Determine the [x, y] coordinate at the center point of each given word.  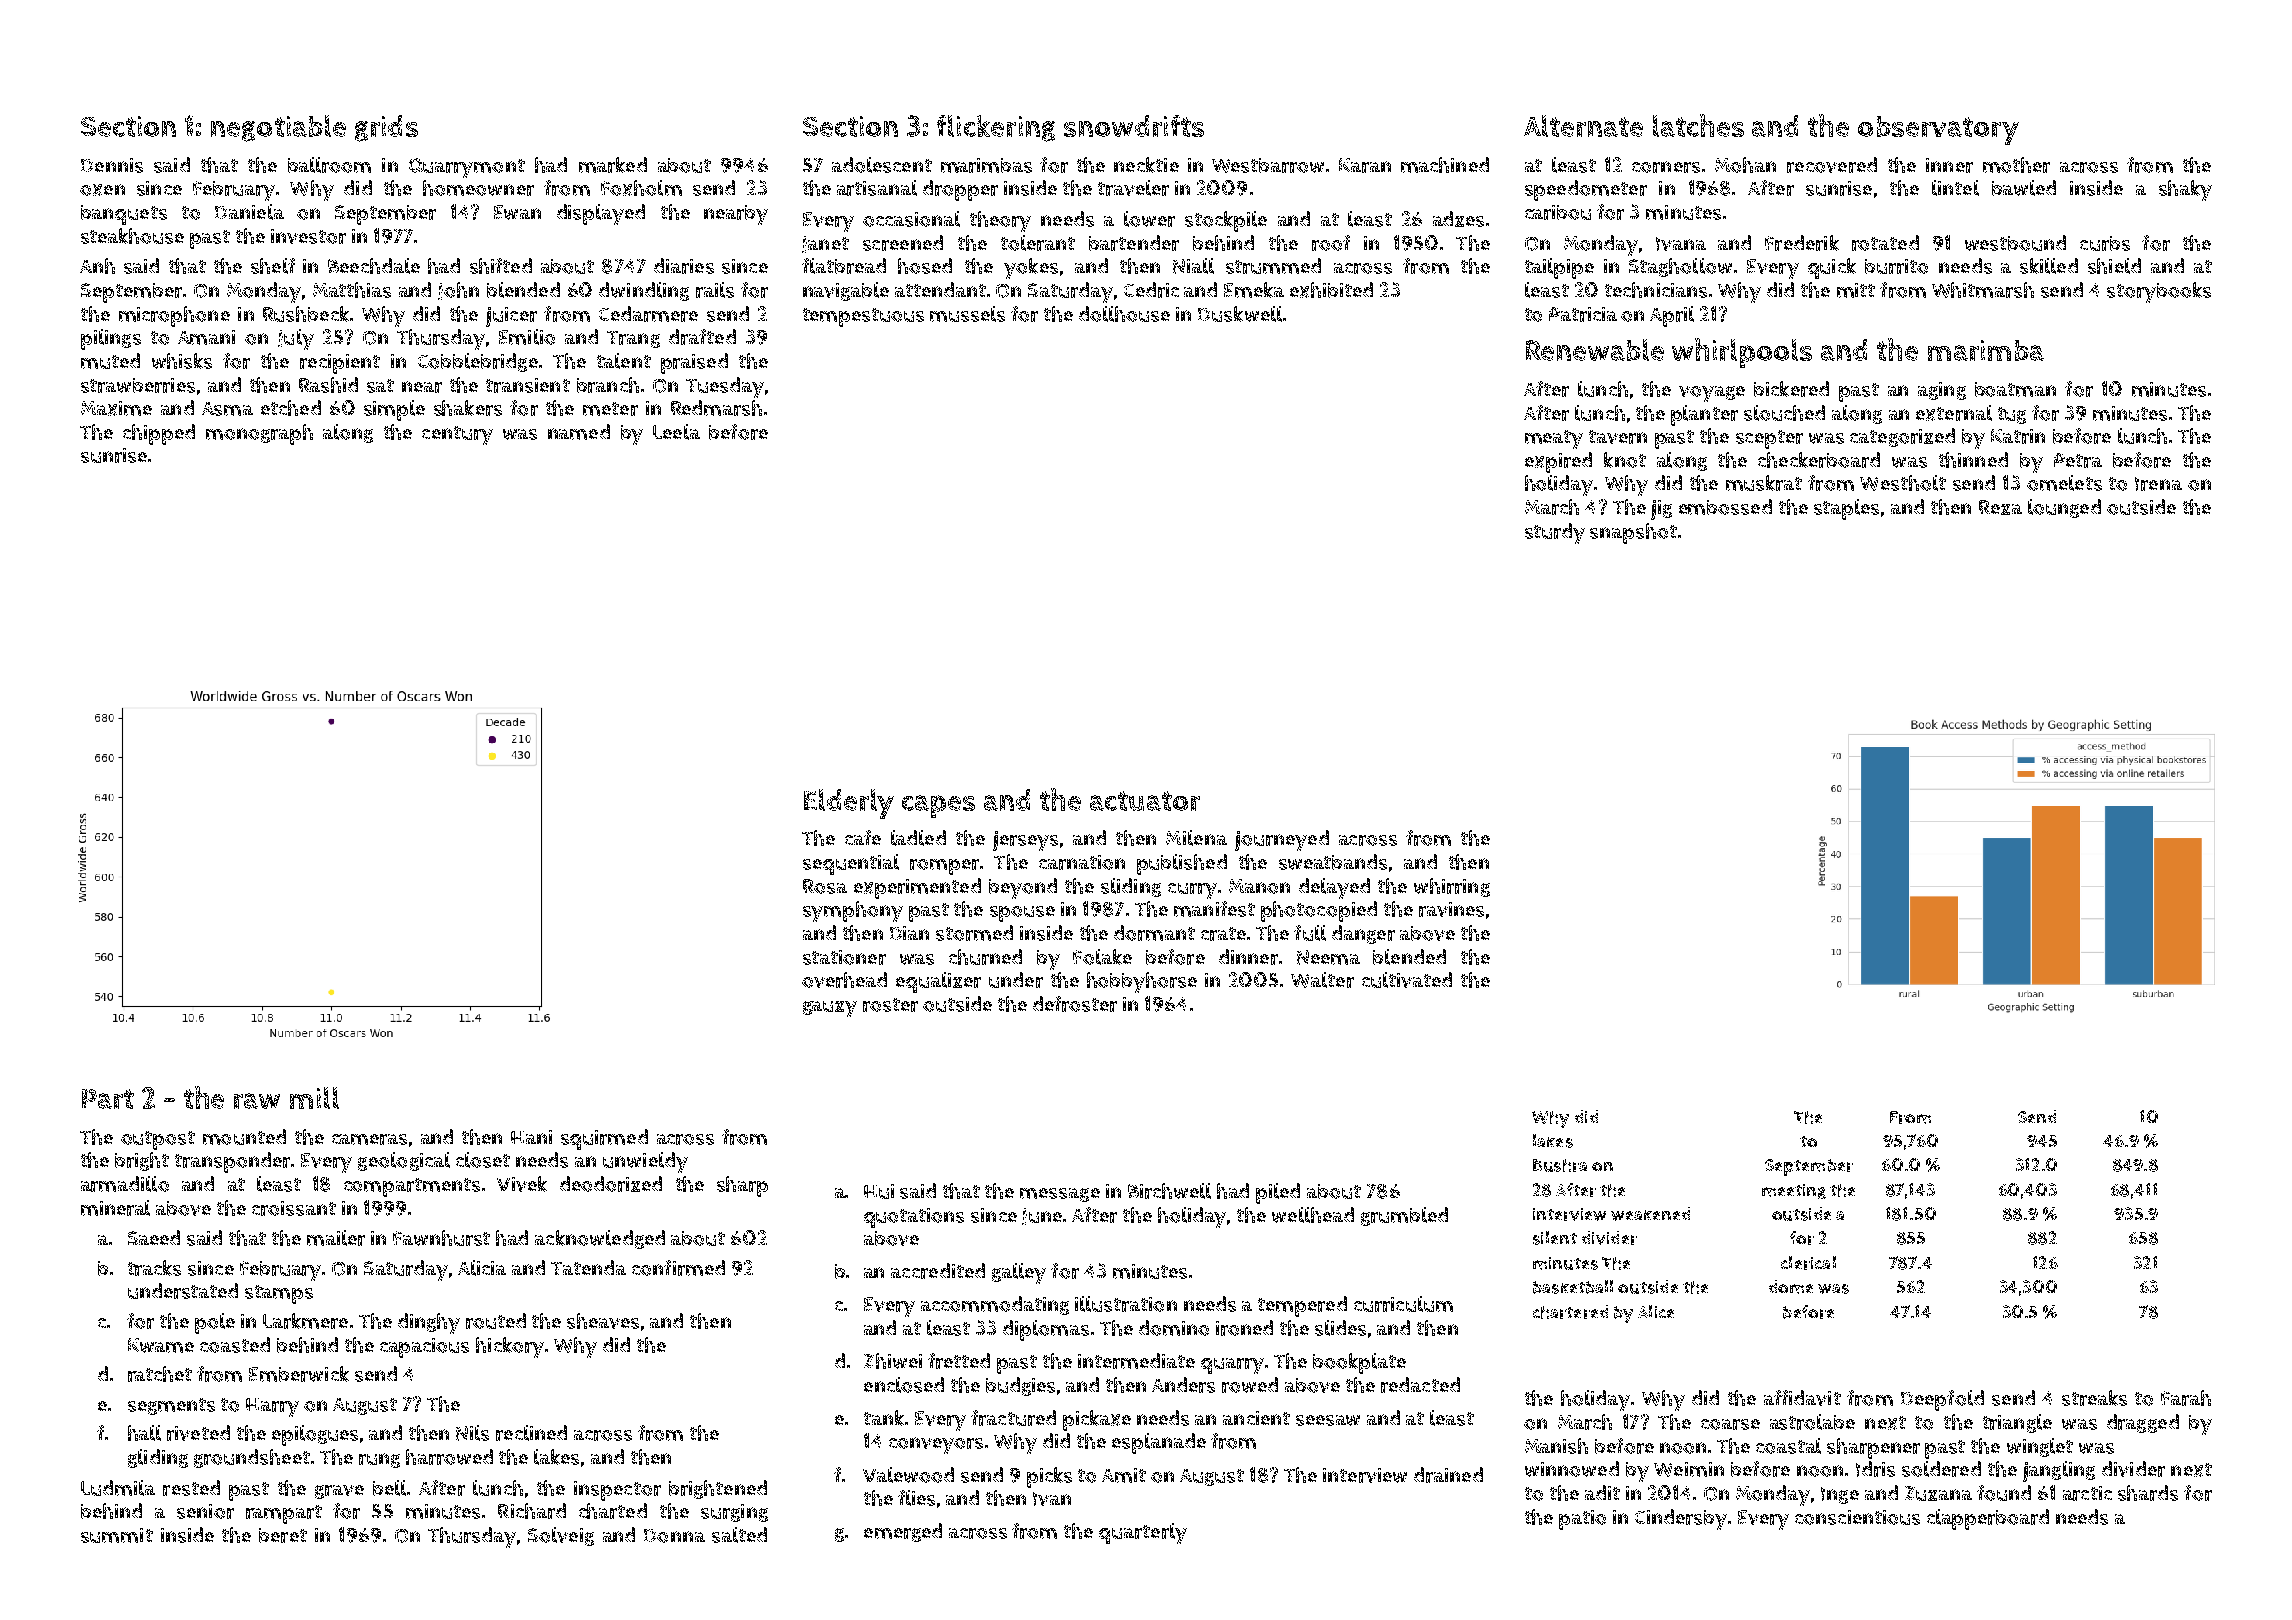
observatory [1938, 130]
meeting [1794, 1191]
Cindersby [1681, 1519]
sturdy [1555, 533]
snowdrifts [1134, 126]
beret [283, 1535]
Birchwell [1169, 1191]
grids [386, 128]
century [457, 435]
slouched [1784, 413]
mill [314, 1098]
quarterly [1143, 1533]
